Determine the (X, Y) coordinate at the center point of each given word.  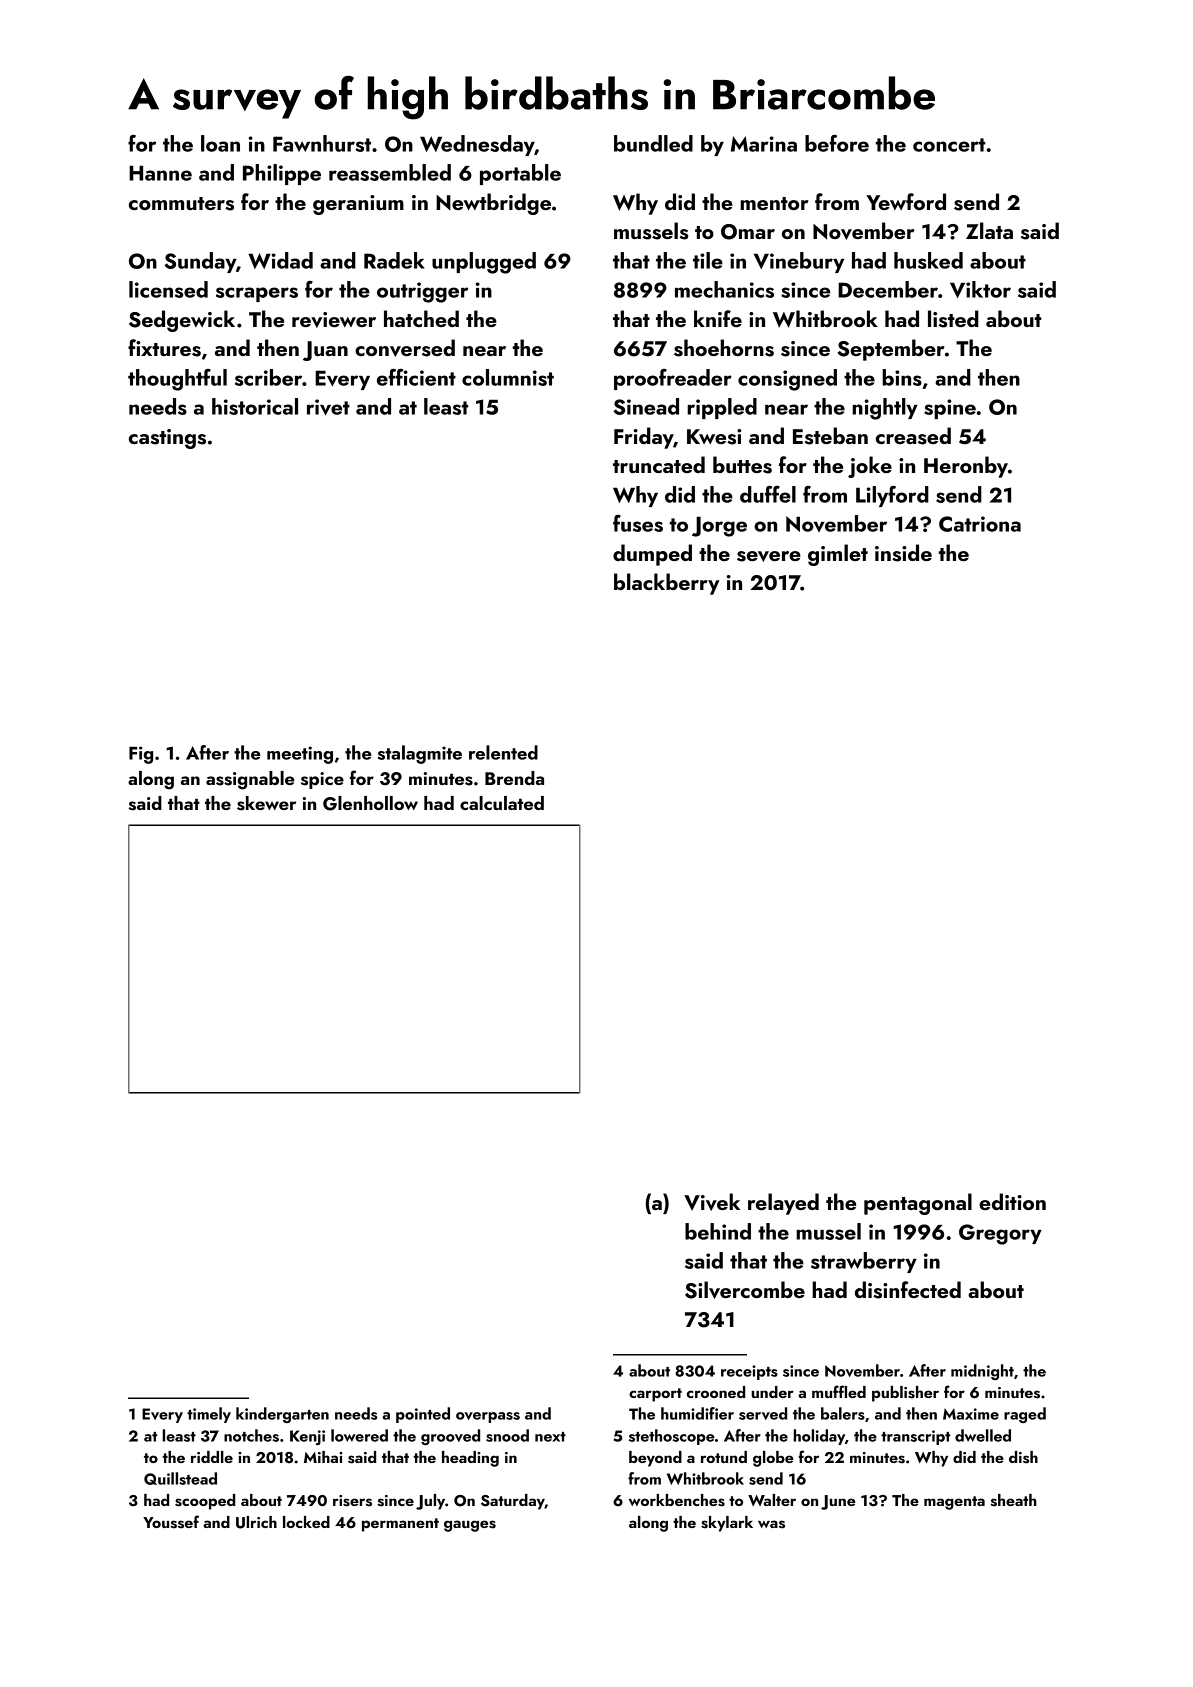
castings (167, 439)
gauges (470, 1526)
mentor (774, 203)
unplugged (484, 263)
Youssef (171, 1522)
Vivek (712, 1202)
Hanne (160, 173)
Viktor (980, 289)
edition (1012, 1201)
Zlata (989, 230)
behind (718, 1231)
